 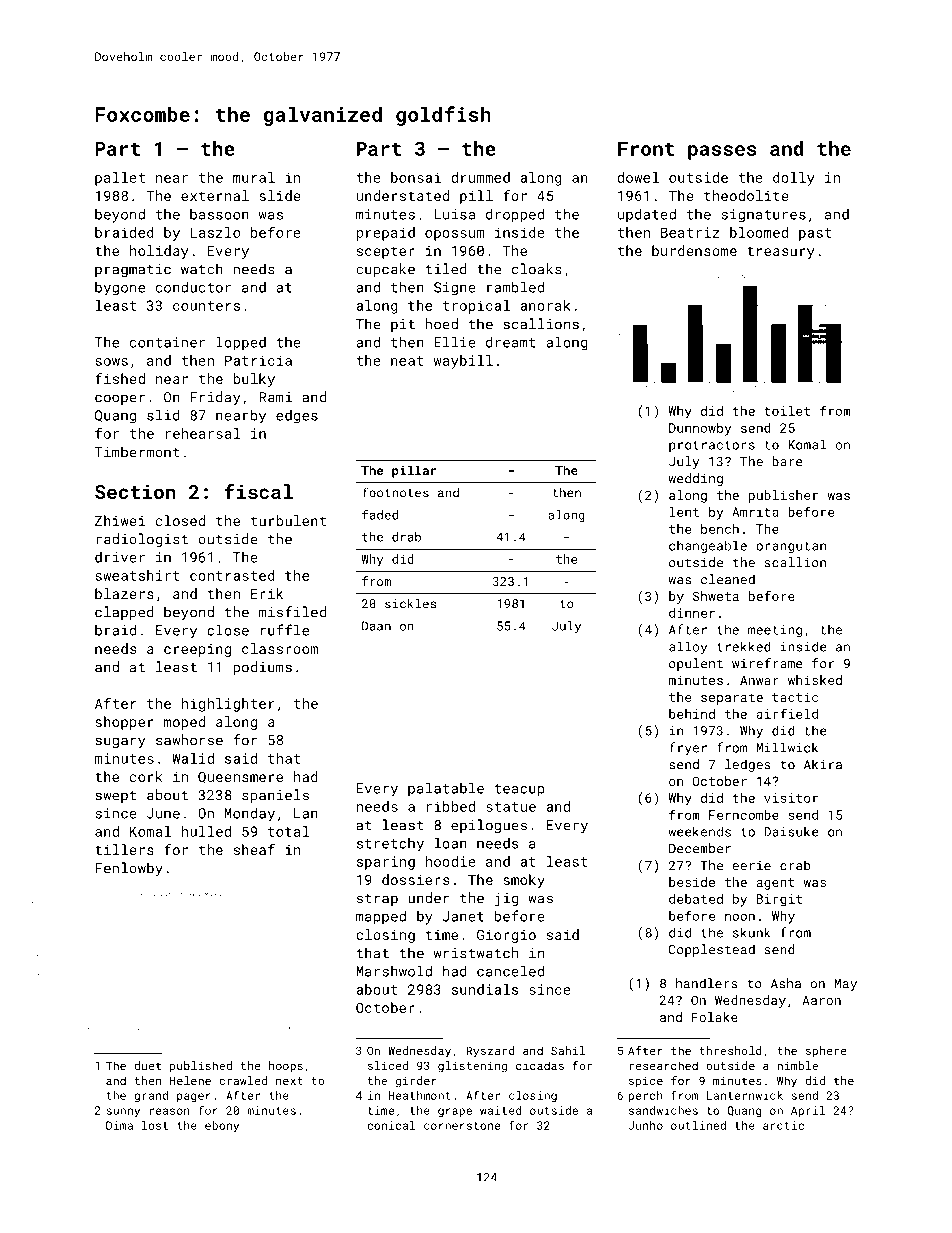 I want to click on ruffle, so click(x=284, y=630).
